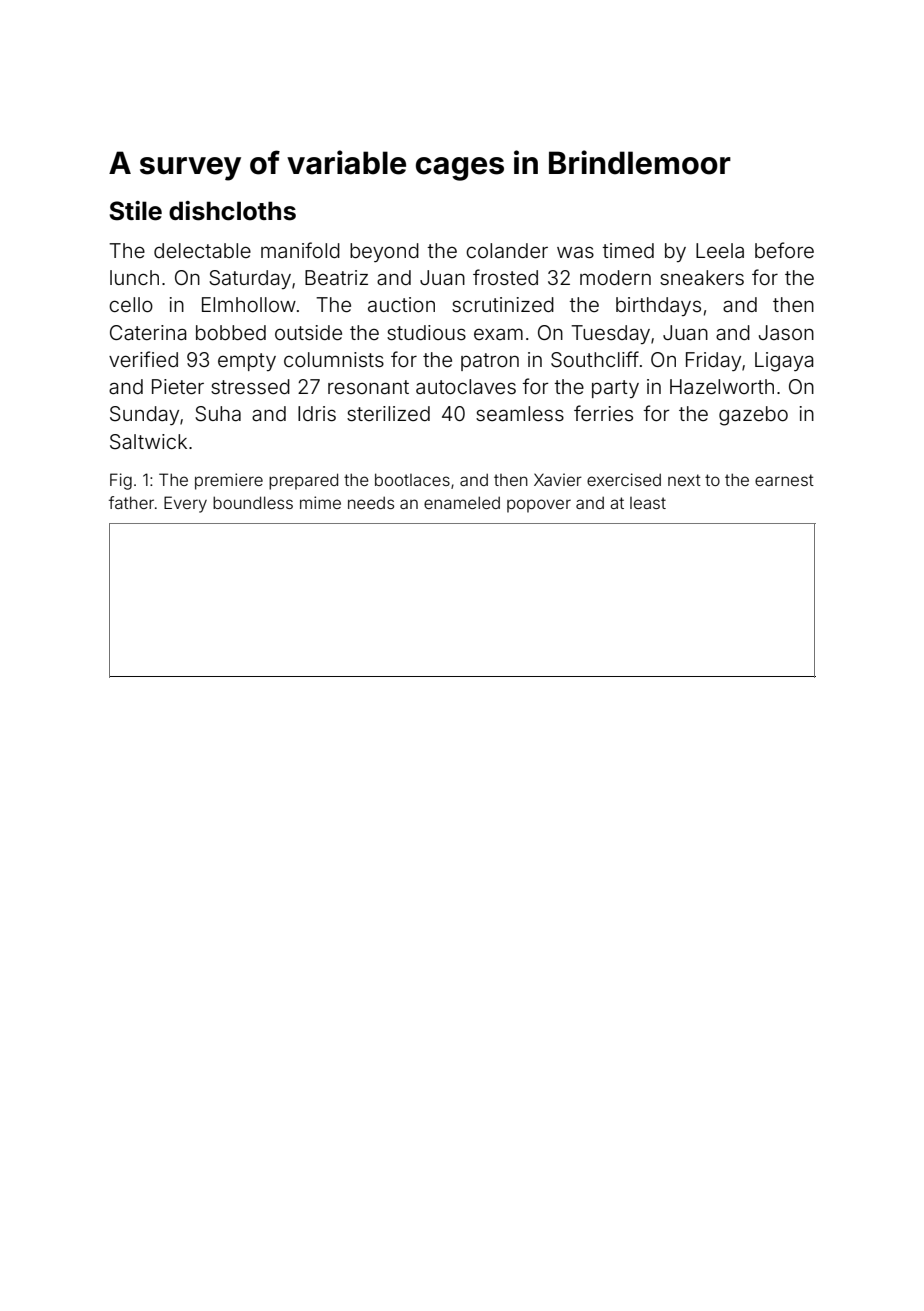  What do you see at coordinates (388, 413) in the screenshot?
I see `sterilized` at bounding box center [388, 413].
